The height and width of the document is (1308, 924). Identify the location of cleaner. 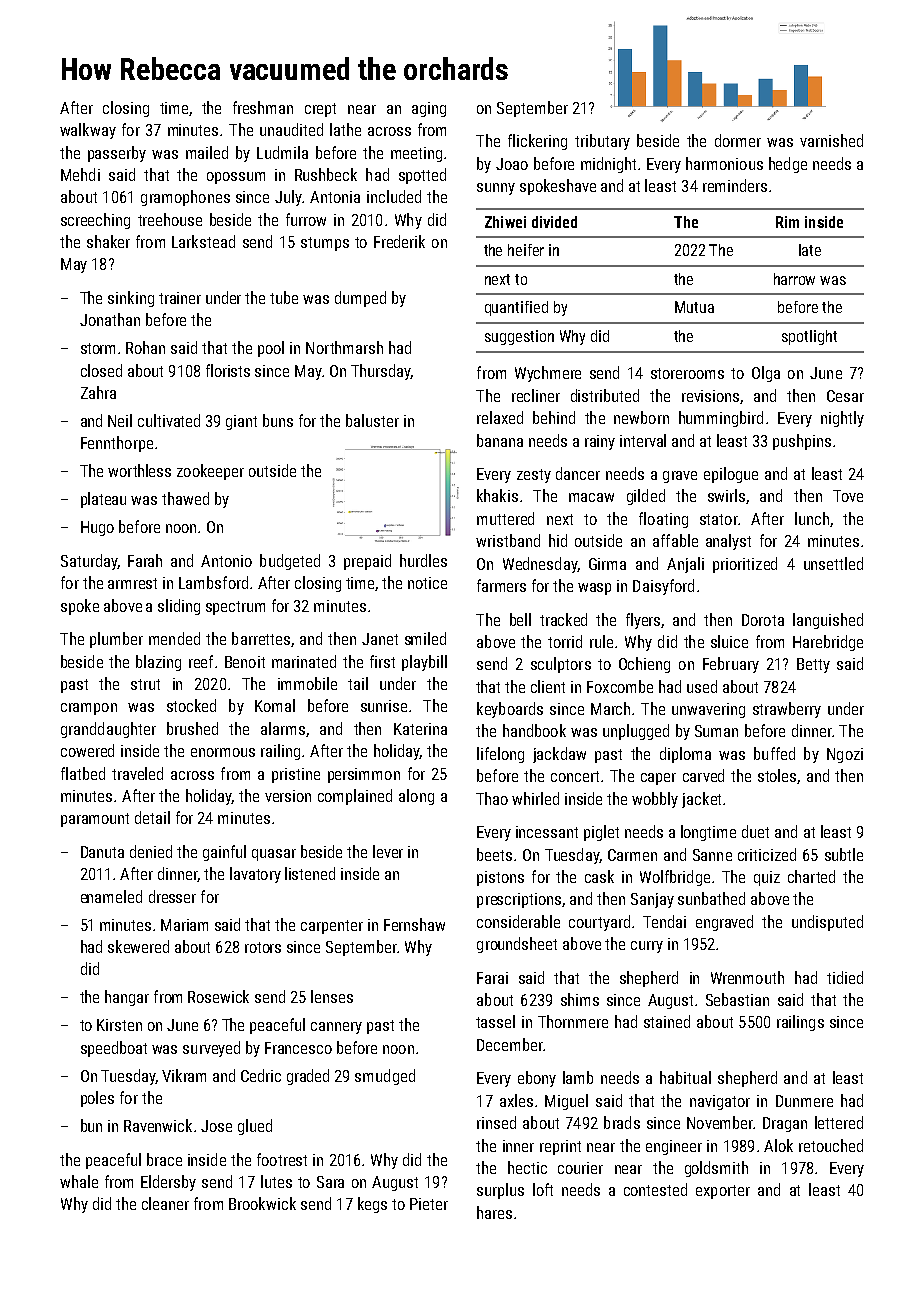
(165, 1203).
